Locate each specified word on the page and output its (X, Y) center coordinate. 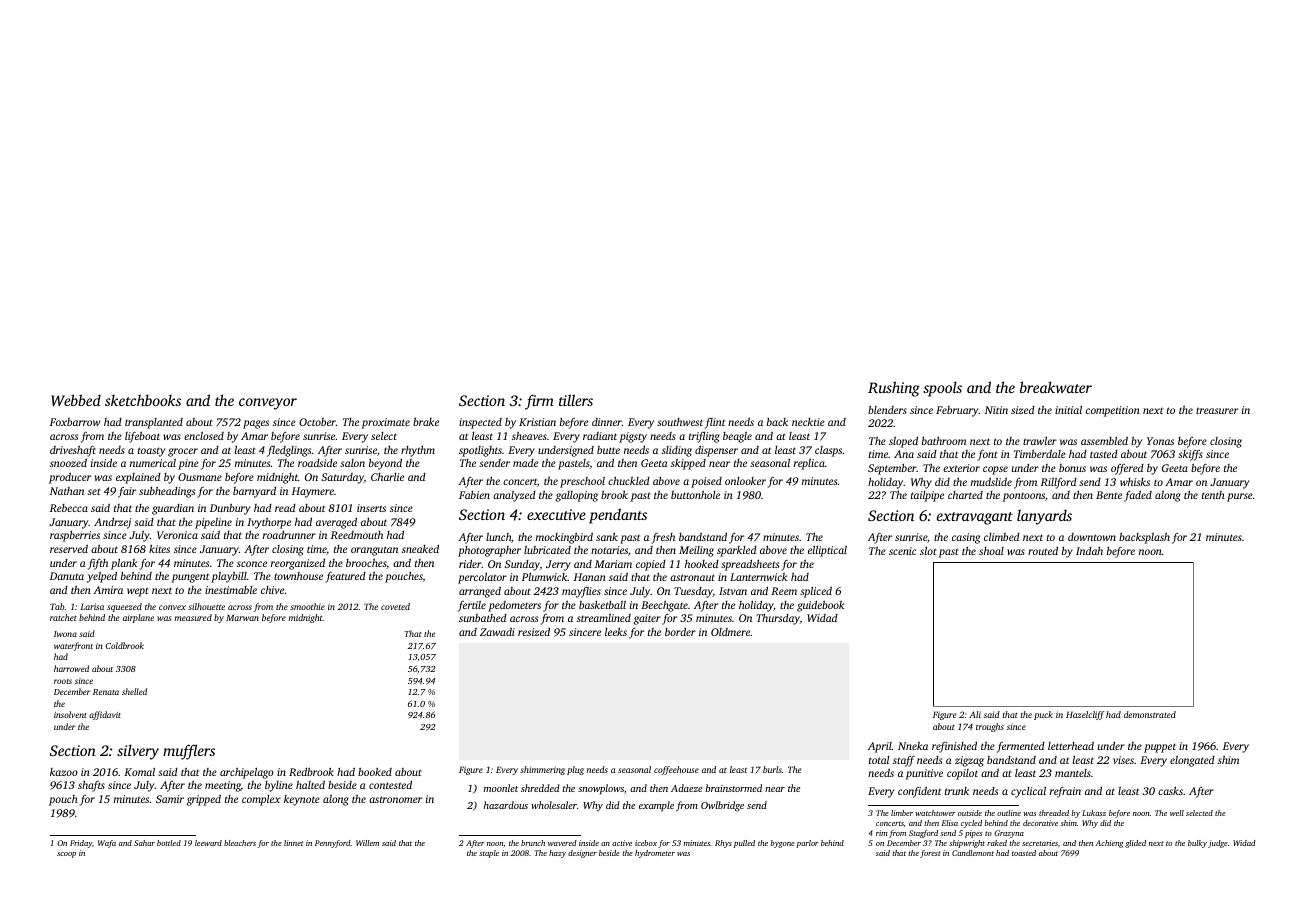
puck (1043, 715)
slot (928, 551)
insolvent (70, 714)
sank (607, 536)
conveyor (268, 404)
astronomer (395, 799)
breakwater (1056, 387)
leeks (616, 631)
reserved (69, 548)
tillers (576, 400)
